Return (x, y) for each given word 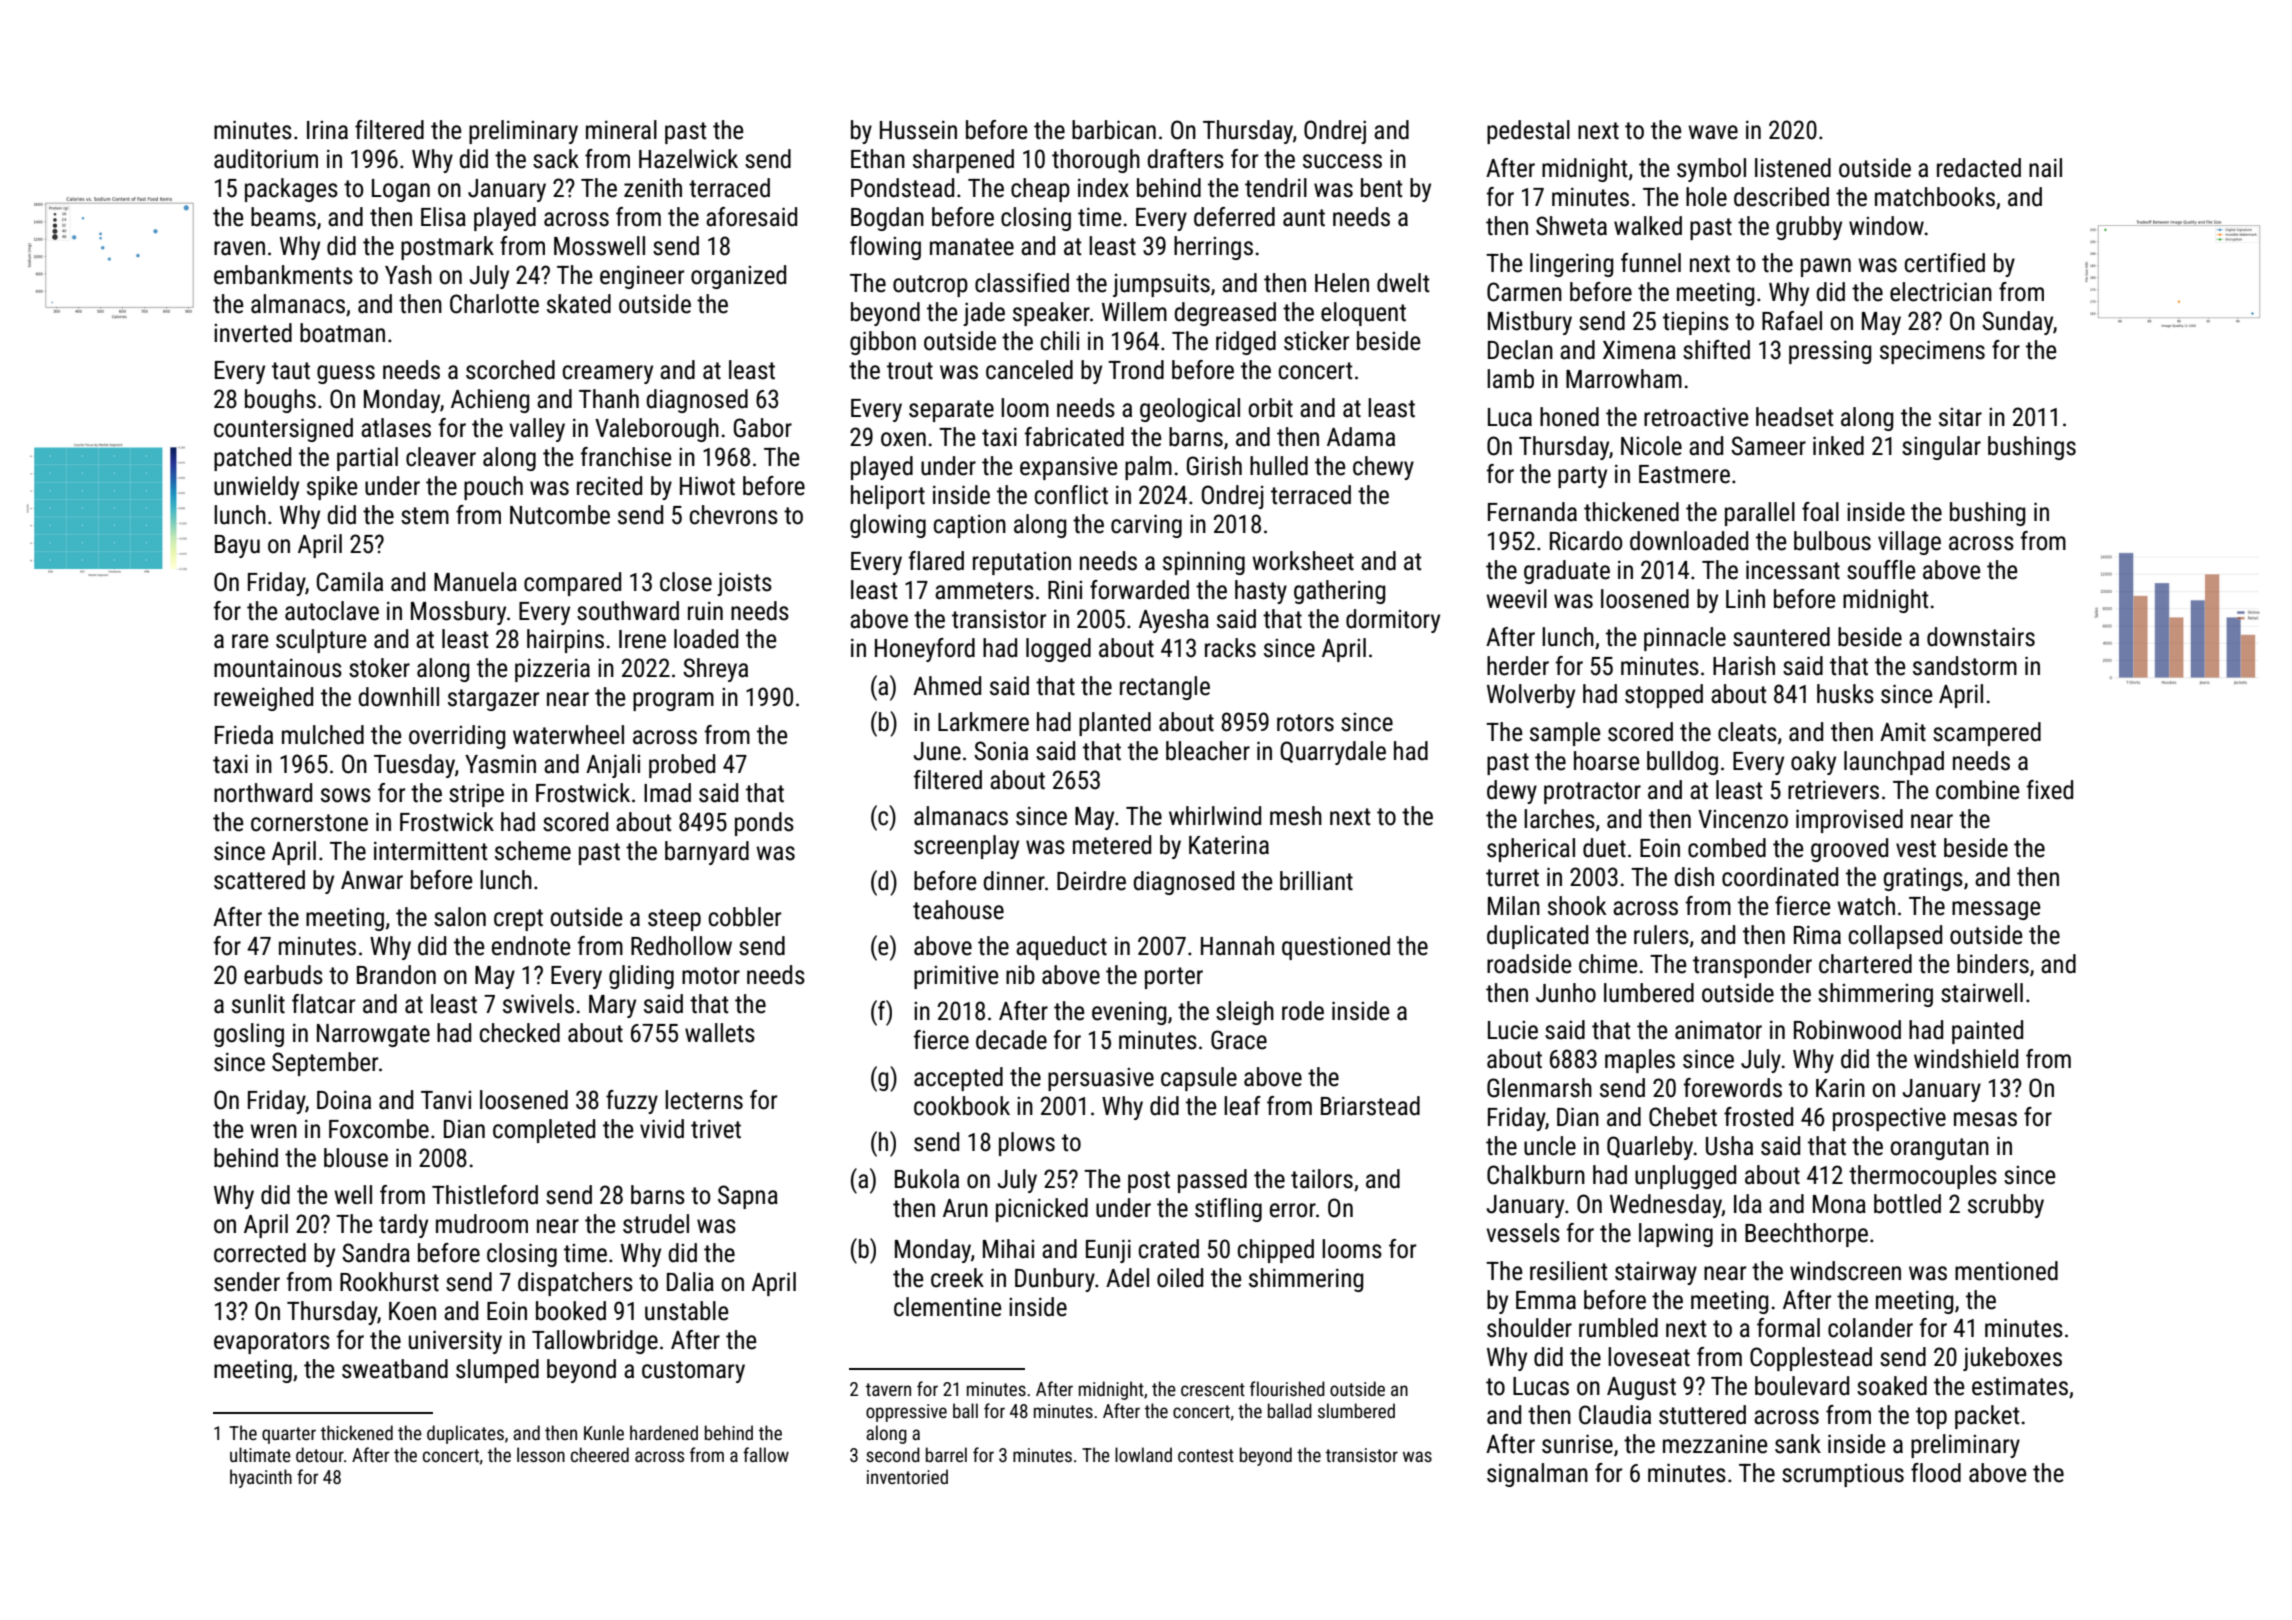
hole (1706, 197)
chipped (1276, 1251)
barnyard (707, 853)
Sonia (1001, 751)
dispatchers (575, 1284)
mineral (621, 130)
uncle (1550, 1146)
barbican (1114, 130)
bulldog (1682, 763)
